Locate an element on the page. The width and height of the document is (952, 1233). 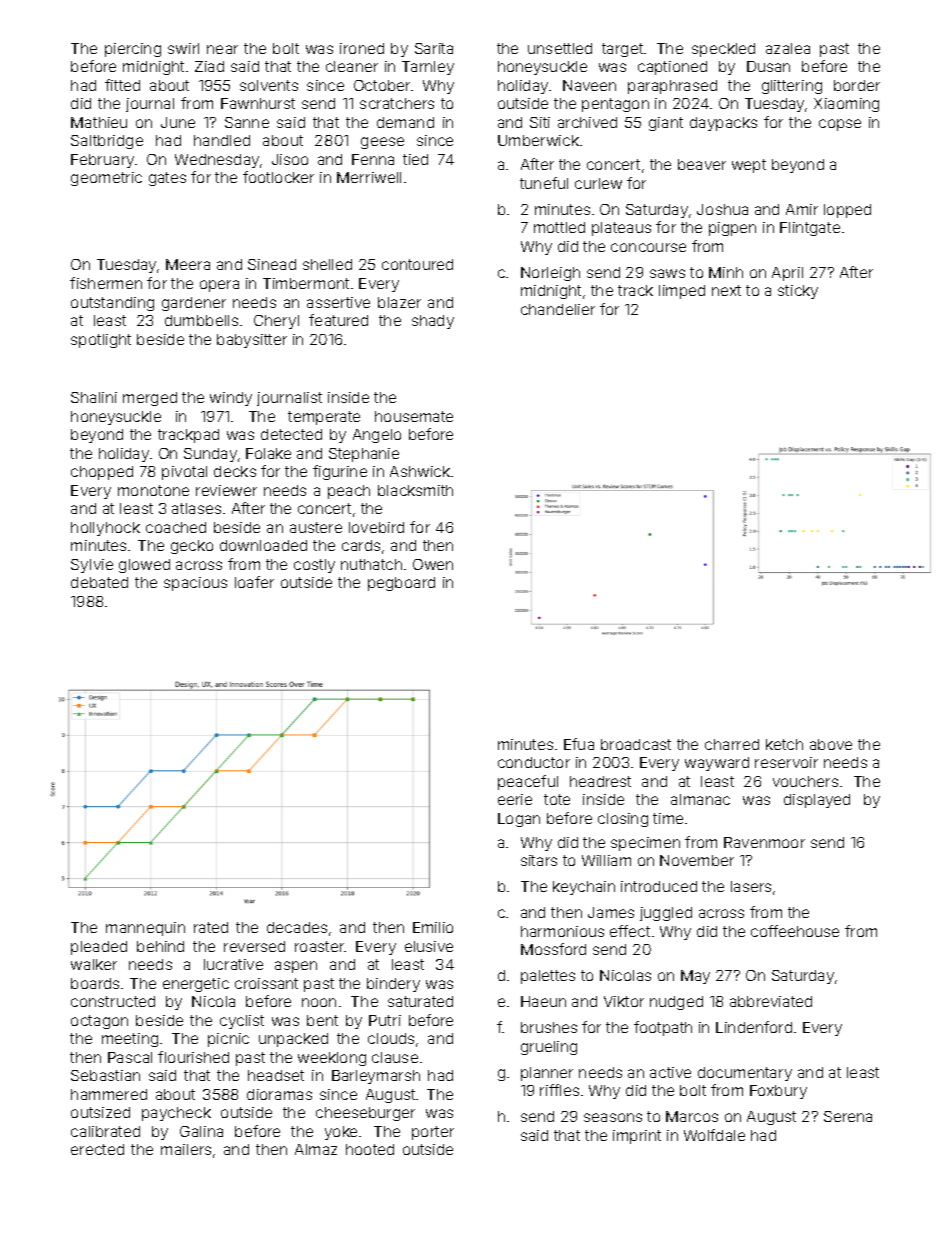
contoured is located at coordinates (417, 264).
